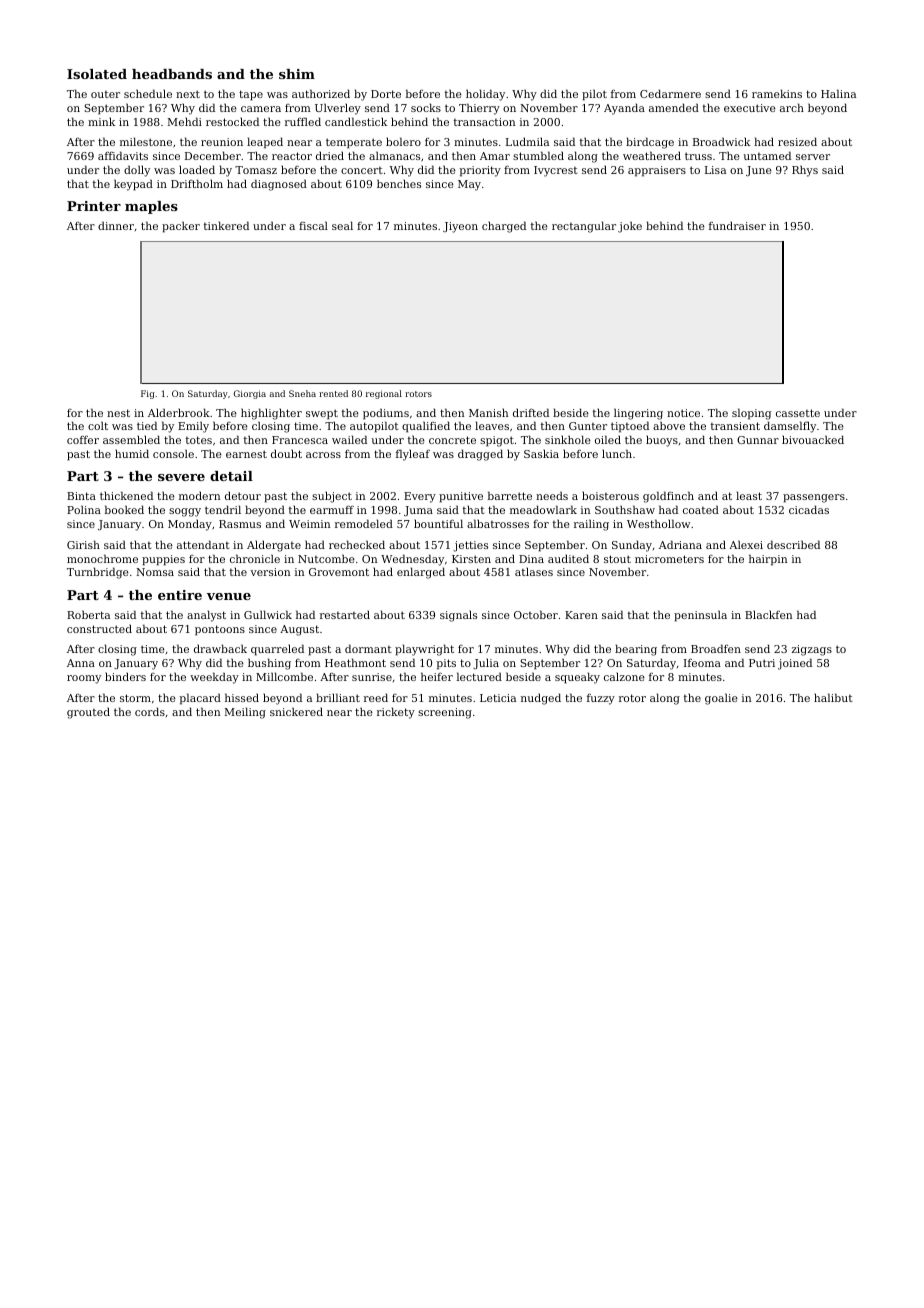 The image size is (924, 1308). What do you see at coordinates (630, 227) in the screenshot?
I see `joke` at bounding box center [630, 227].
